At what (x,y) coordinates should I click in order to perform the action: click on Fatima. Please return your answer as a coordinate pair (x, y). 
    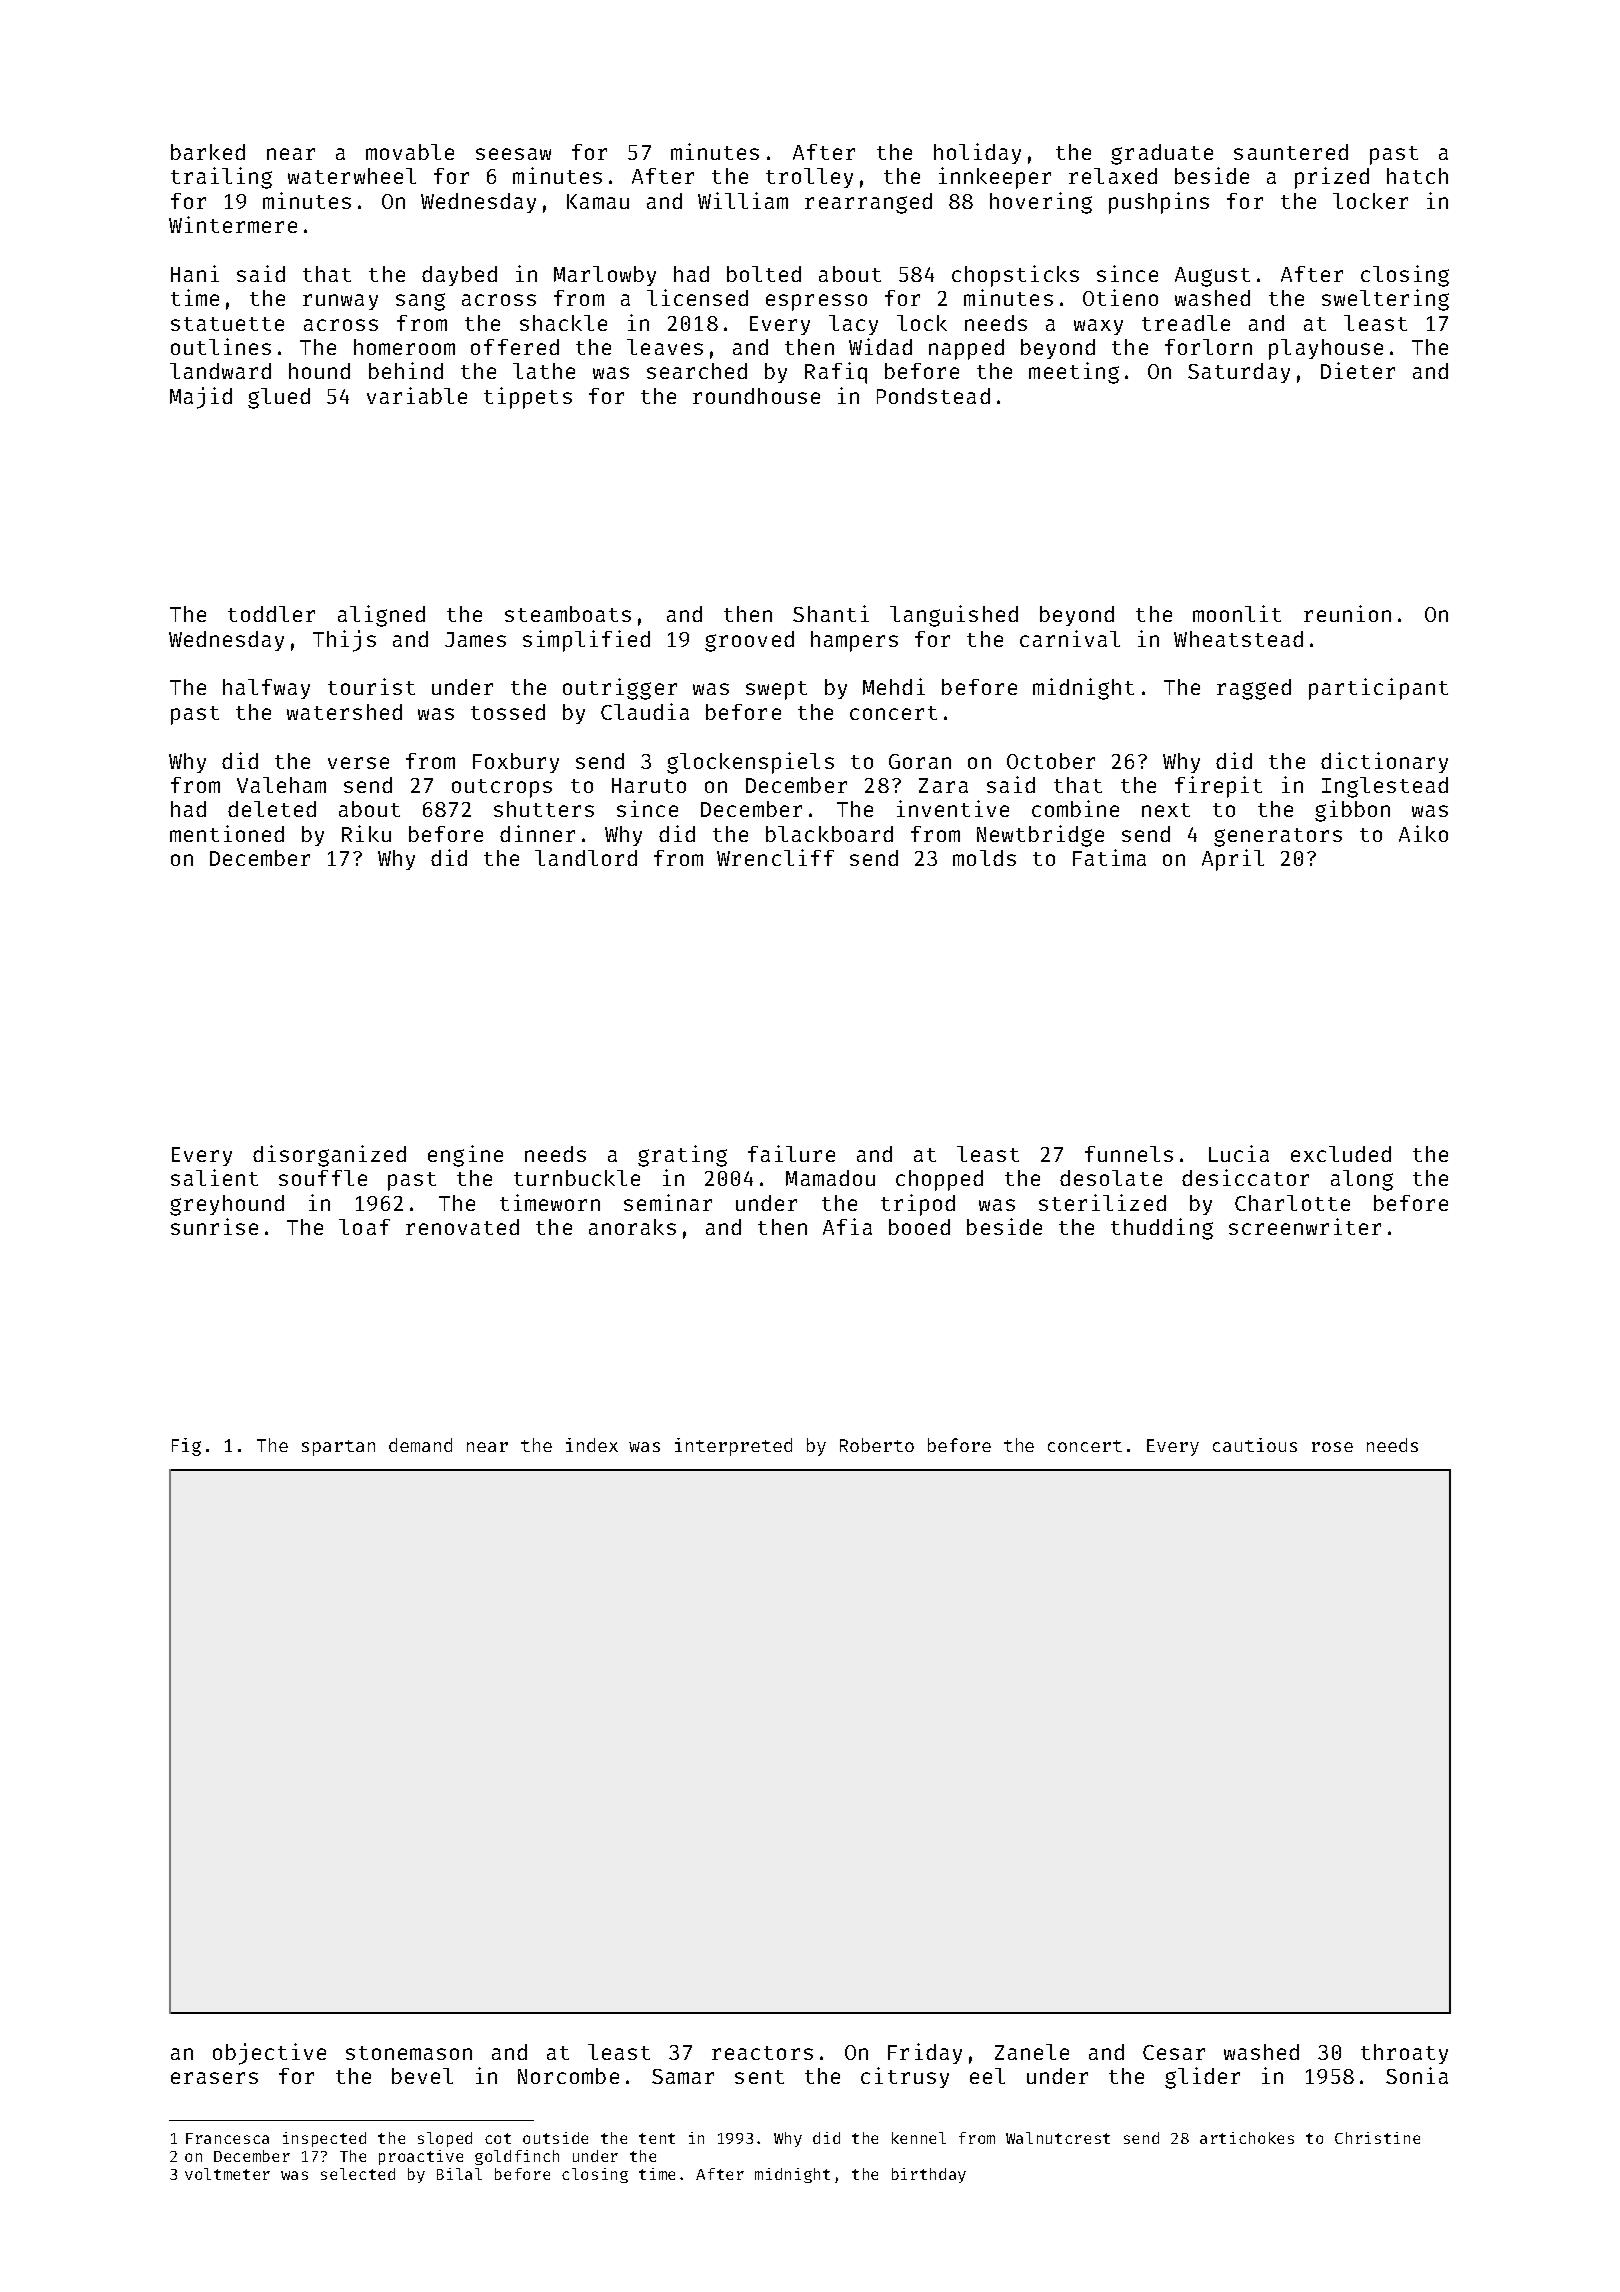
    Looking at the image, I should click on (1109, 857).
